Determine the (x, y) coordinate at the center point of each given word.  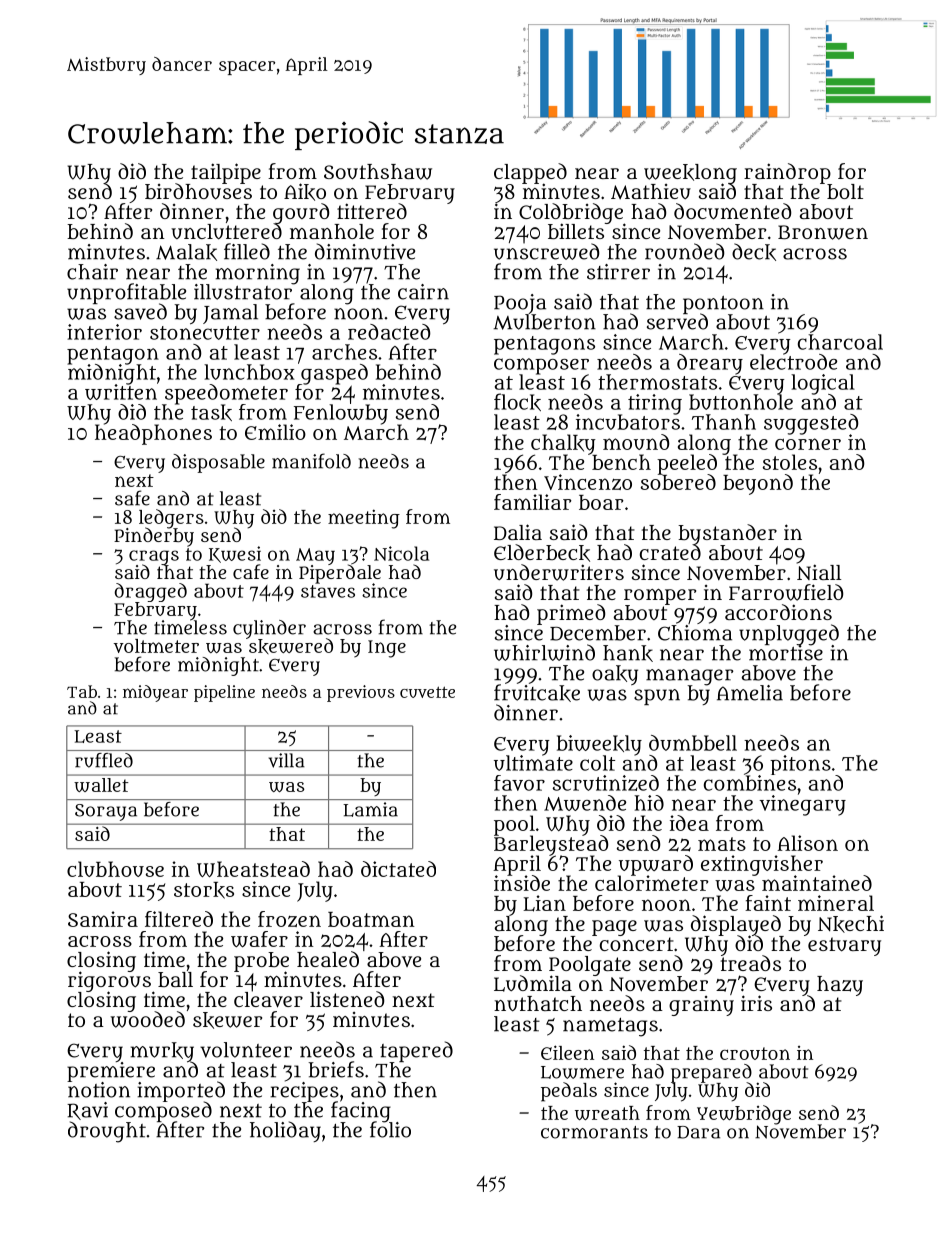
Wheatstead (253, 869)
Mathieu (651, 191)
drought (107, 1132)
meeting (364, 519)
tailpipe (226, 173)
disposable (218, 463)
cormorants (594, 1132)
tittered (372, 211)
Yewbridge (744, 1115)
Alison (807, 843)
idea (689, 823)
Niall (819, 572)
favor (519, 783)
